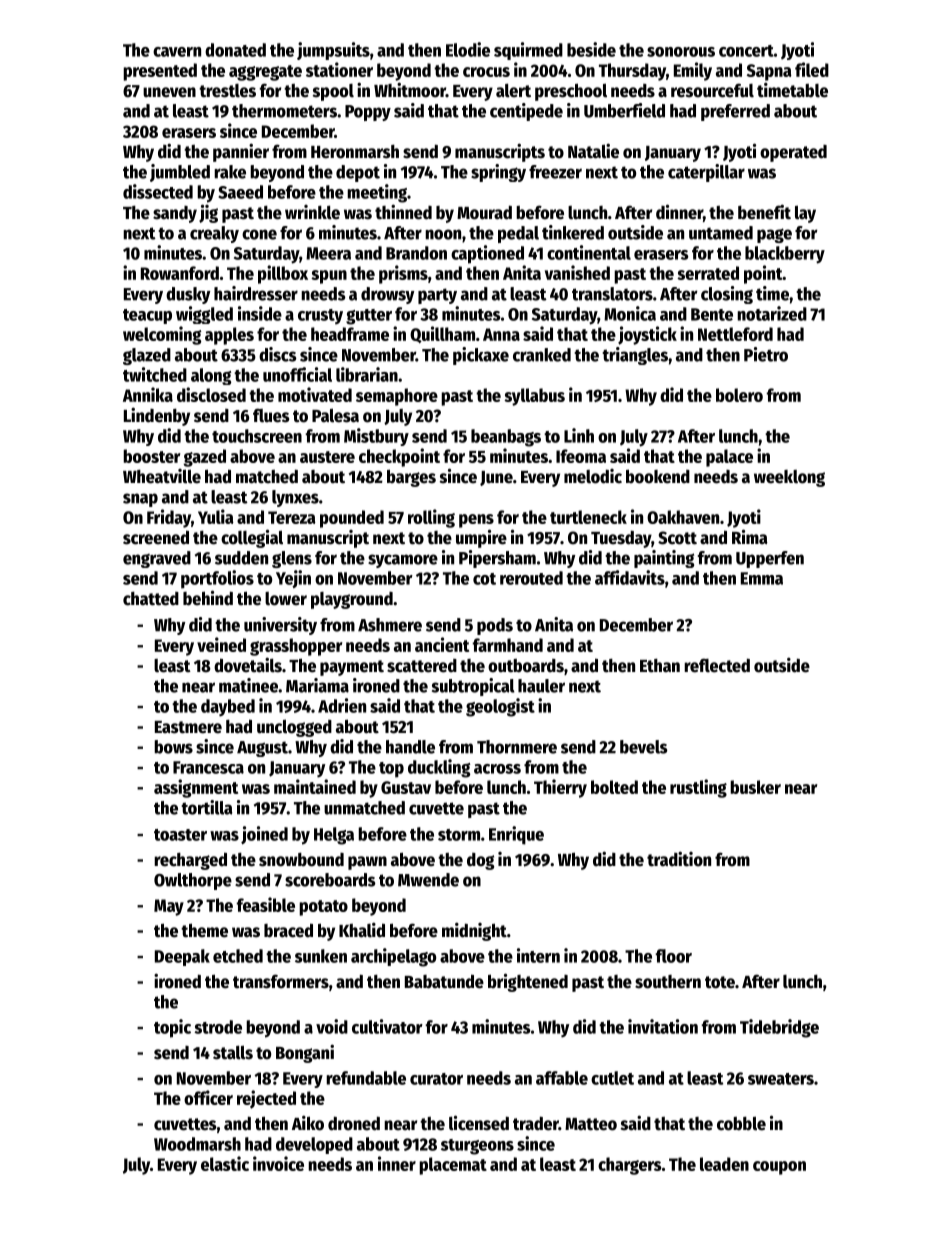 Image resolution: width=952 pixels, height=1233 pixels. What do you see at coordinates (182, 957) in the document?
I see `Deepak` at bounding box center [182, 957].
